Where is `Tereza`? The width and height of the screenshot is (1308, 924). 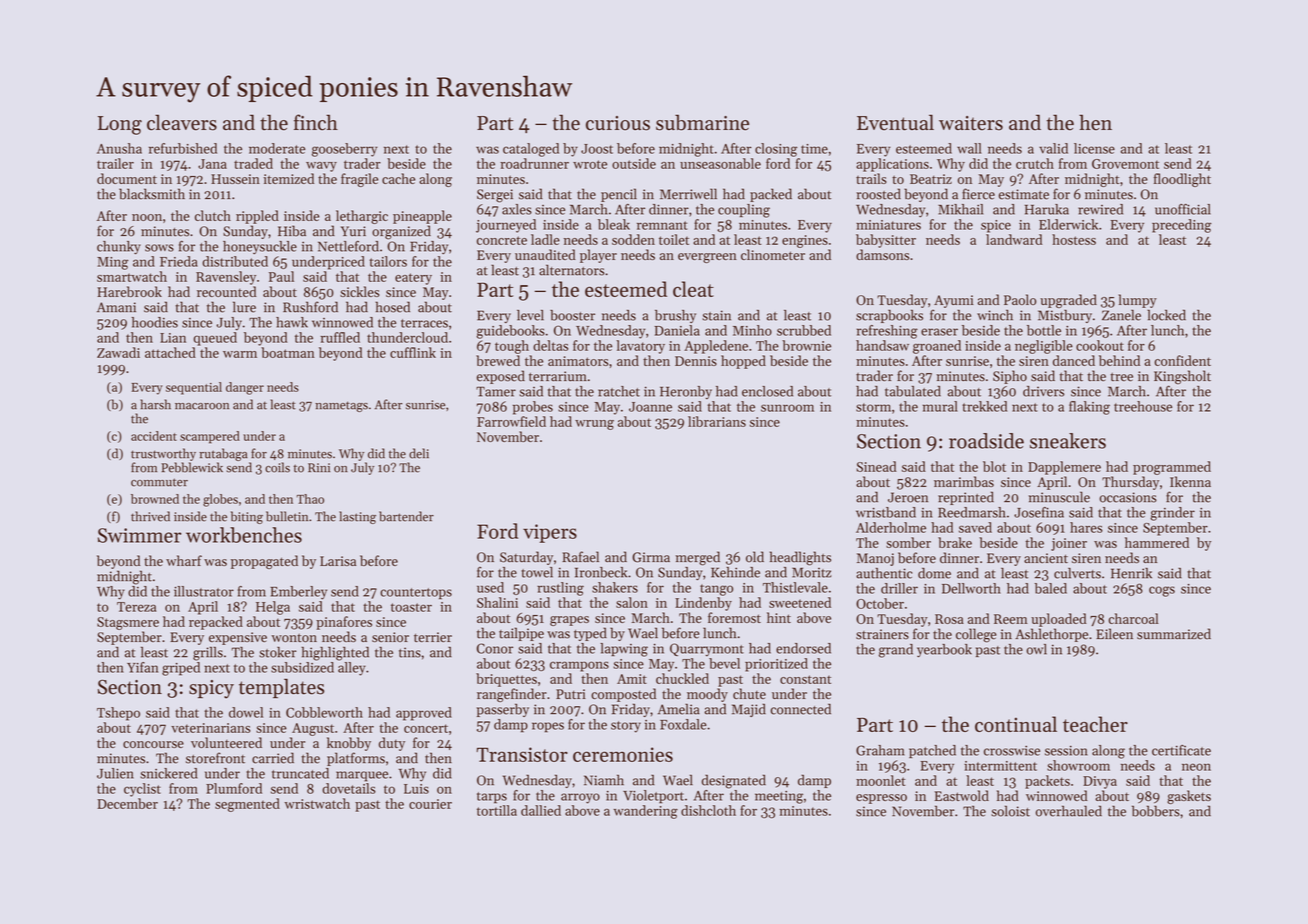
Tereza is located at coordinates (136, 607).
